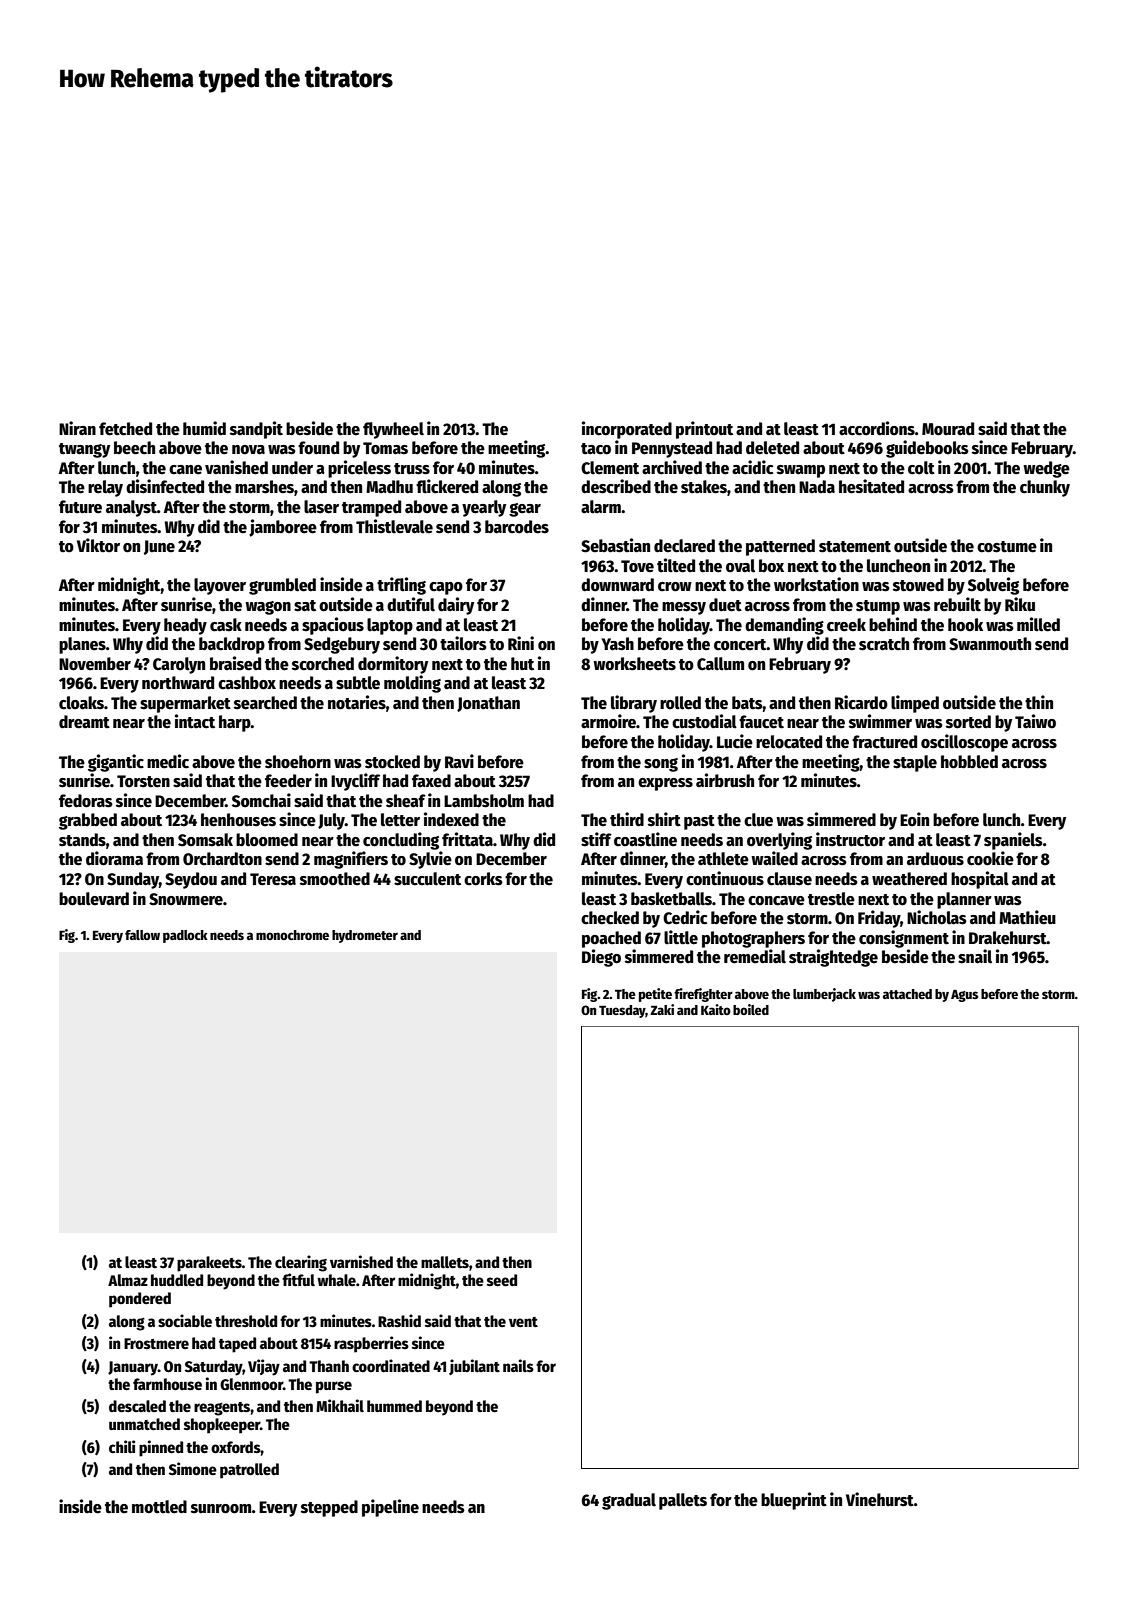  I want to click on Clement, so click(610, 468).
